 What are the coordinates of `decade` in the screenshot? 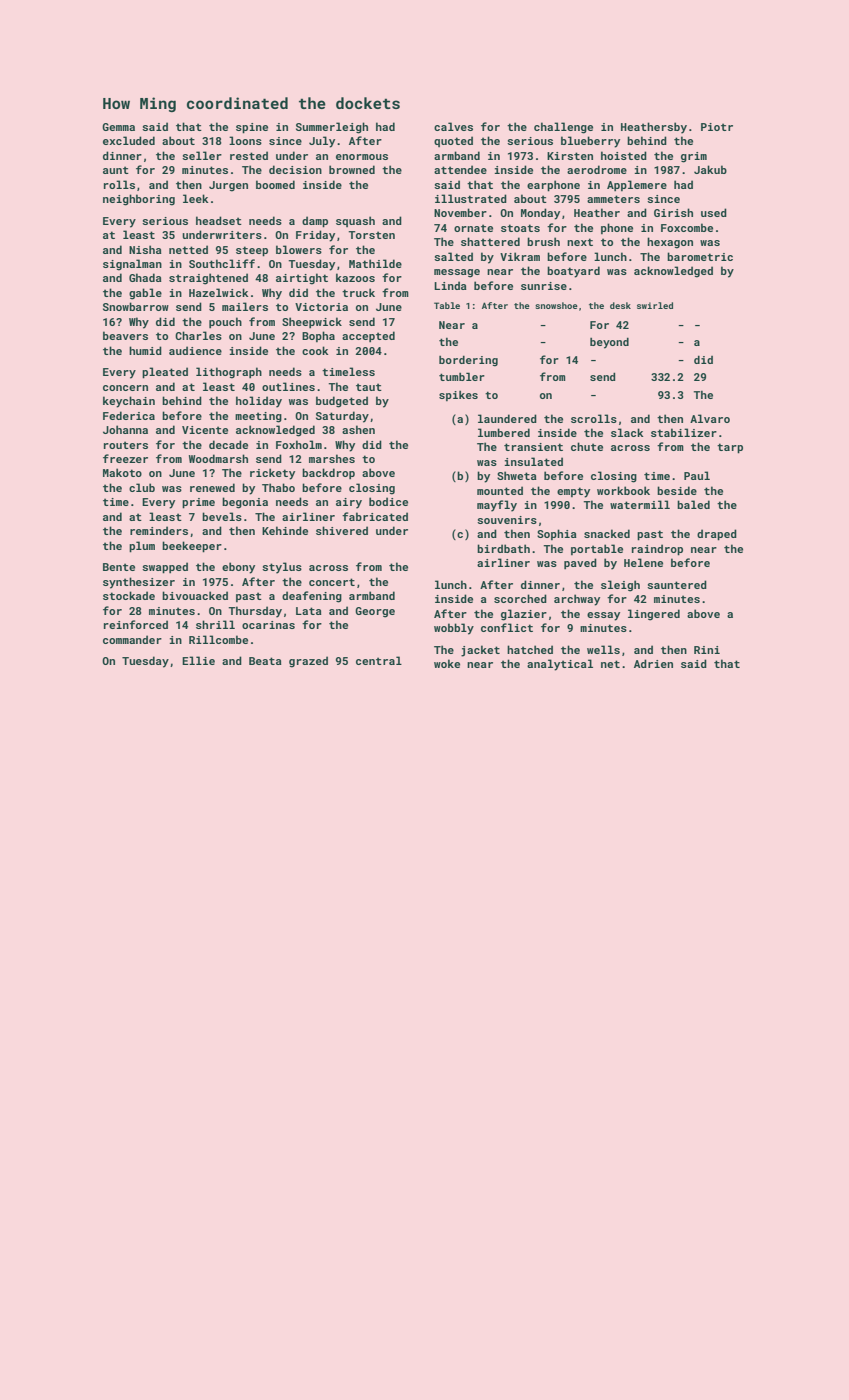 It's located at (228, 444).
